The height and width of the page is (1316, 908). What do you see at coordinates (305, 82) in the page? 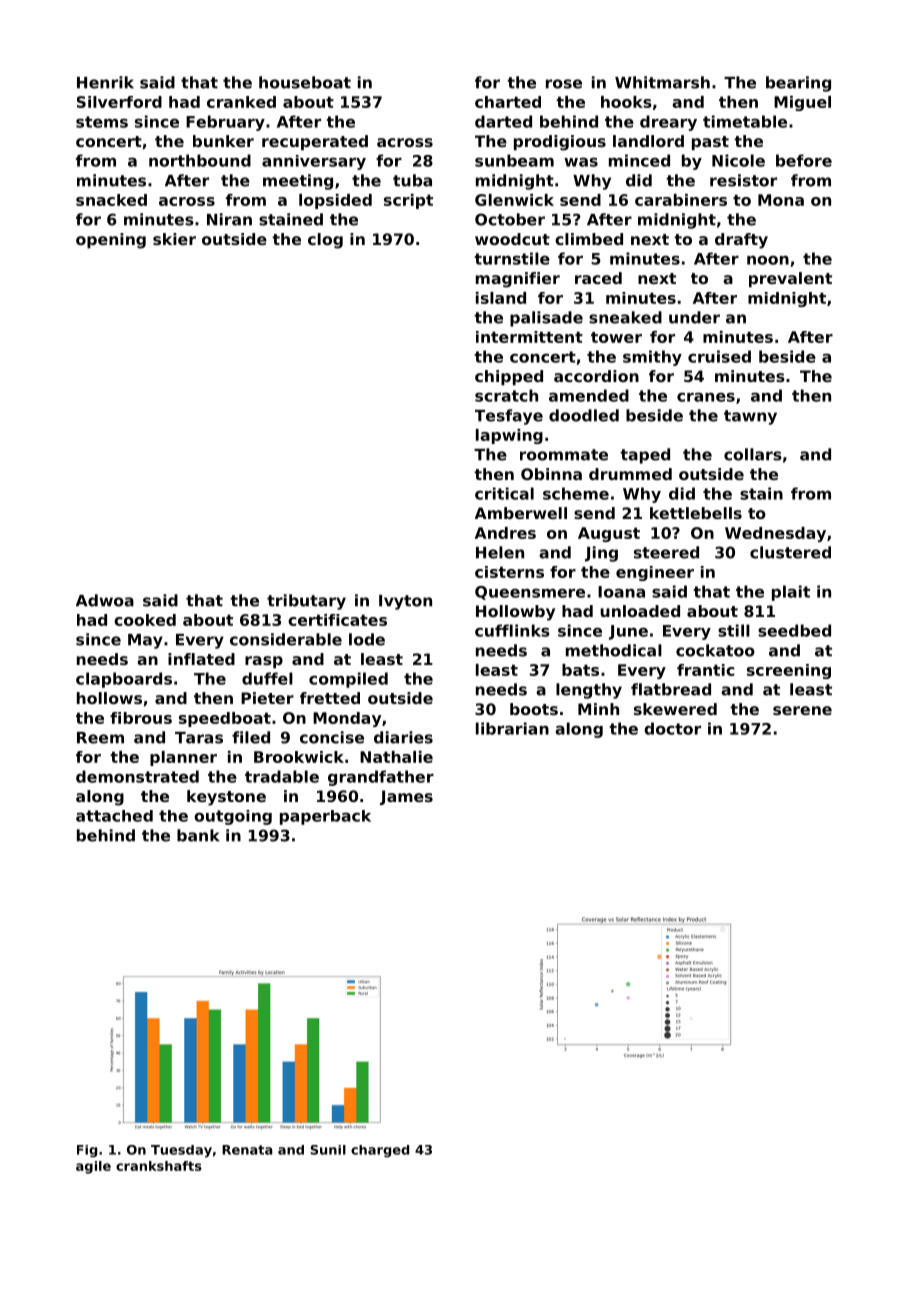
I see `houseboat` at bounding box center [305, 82].
